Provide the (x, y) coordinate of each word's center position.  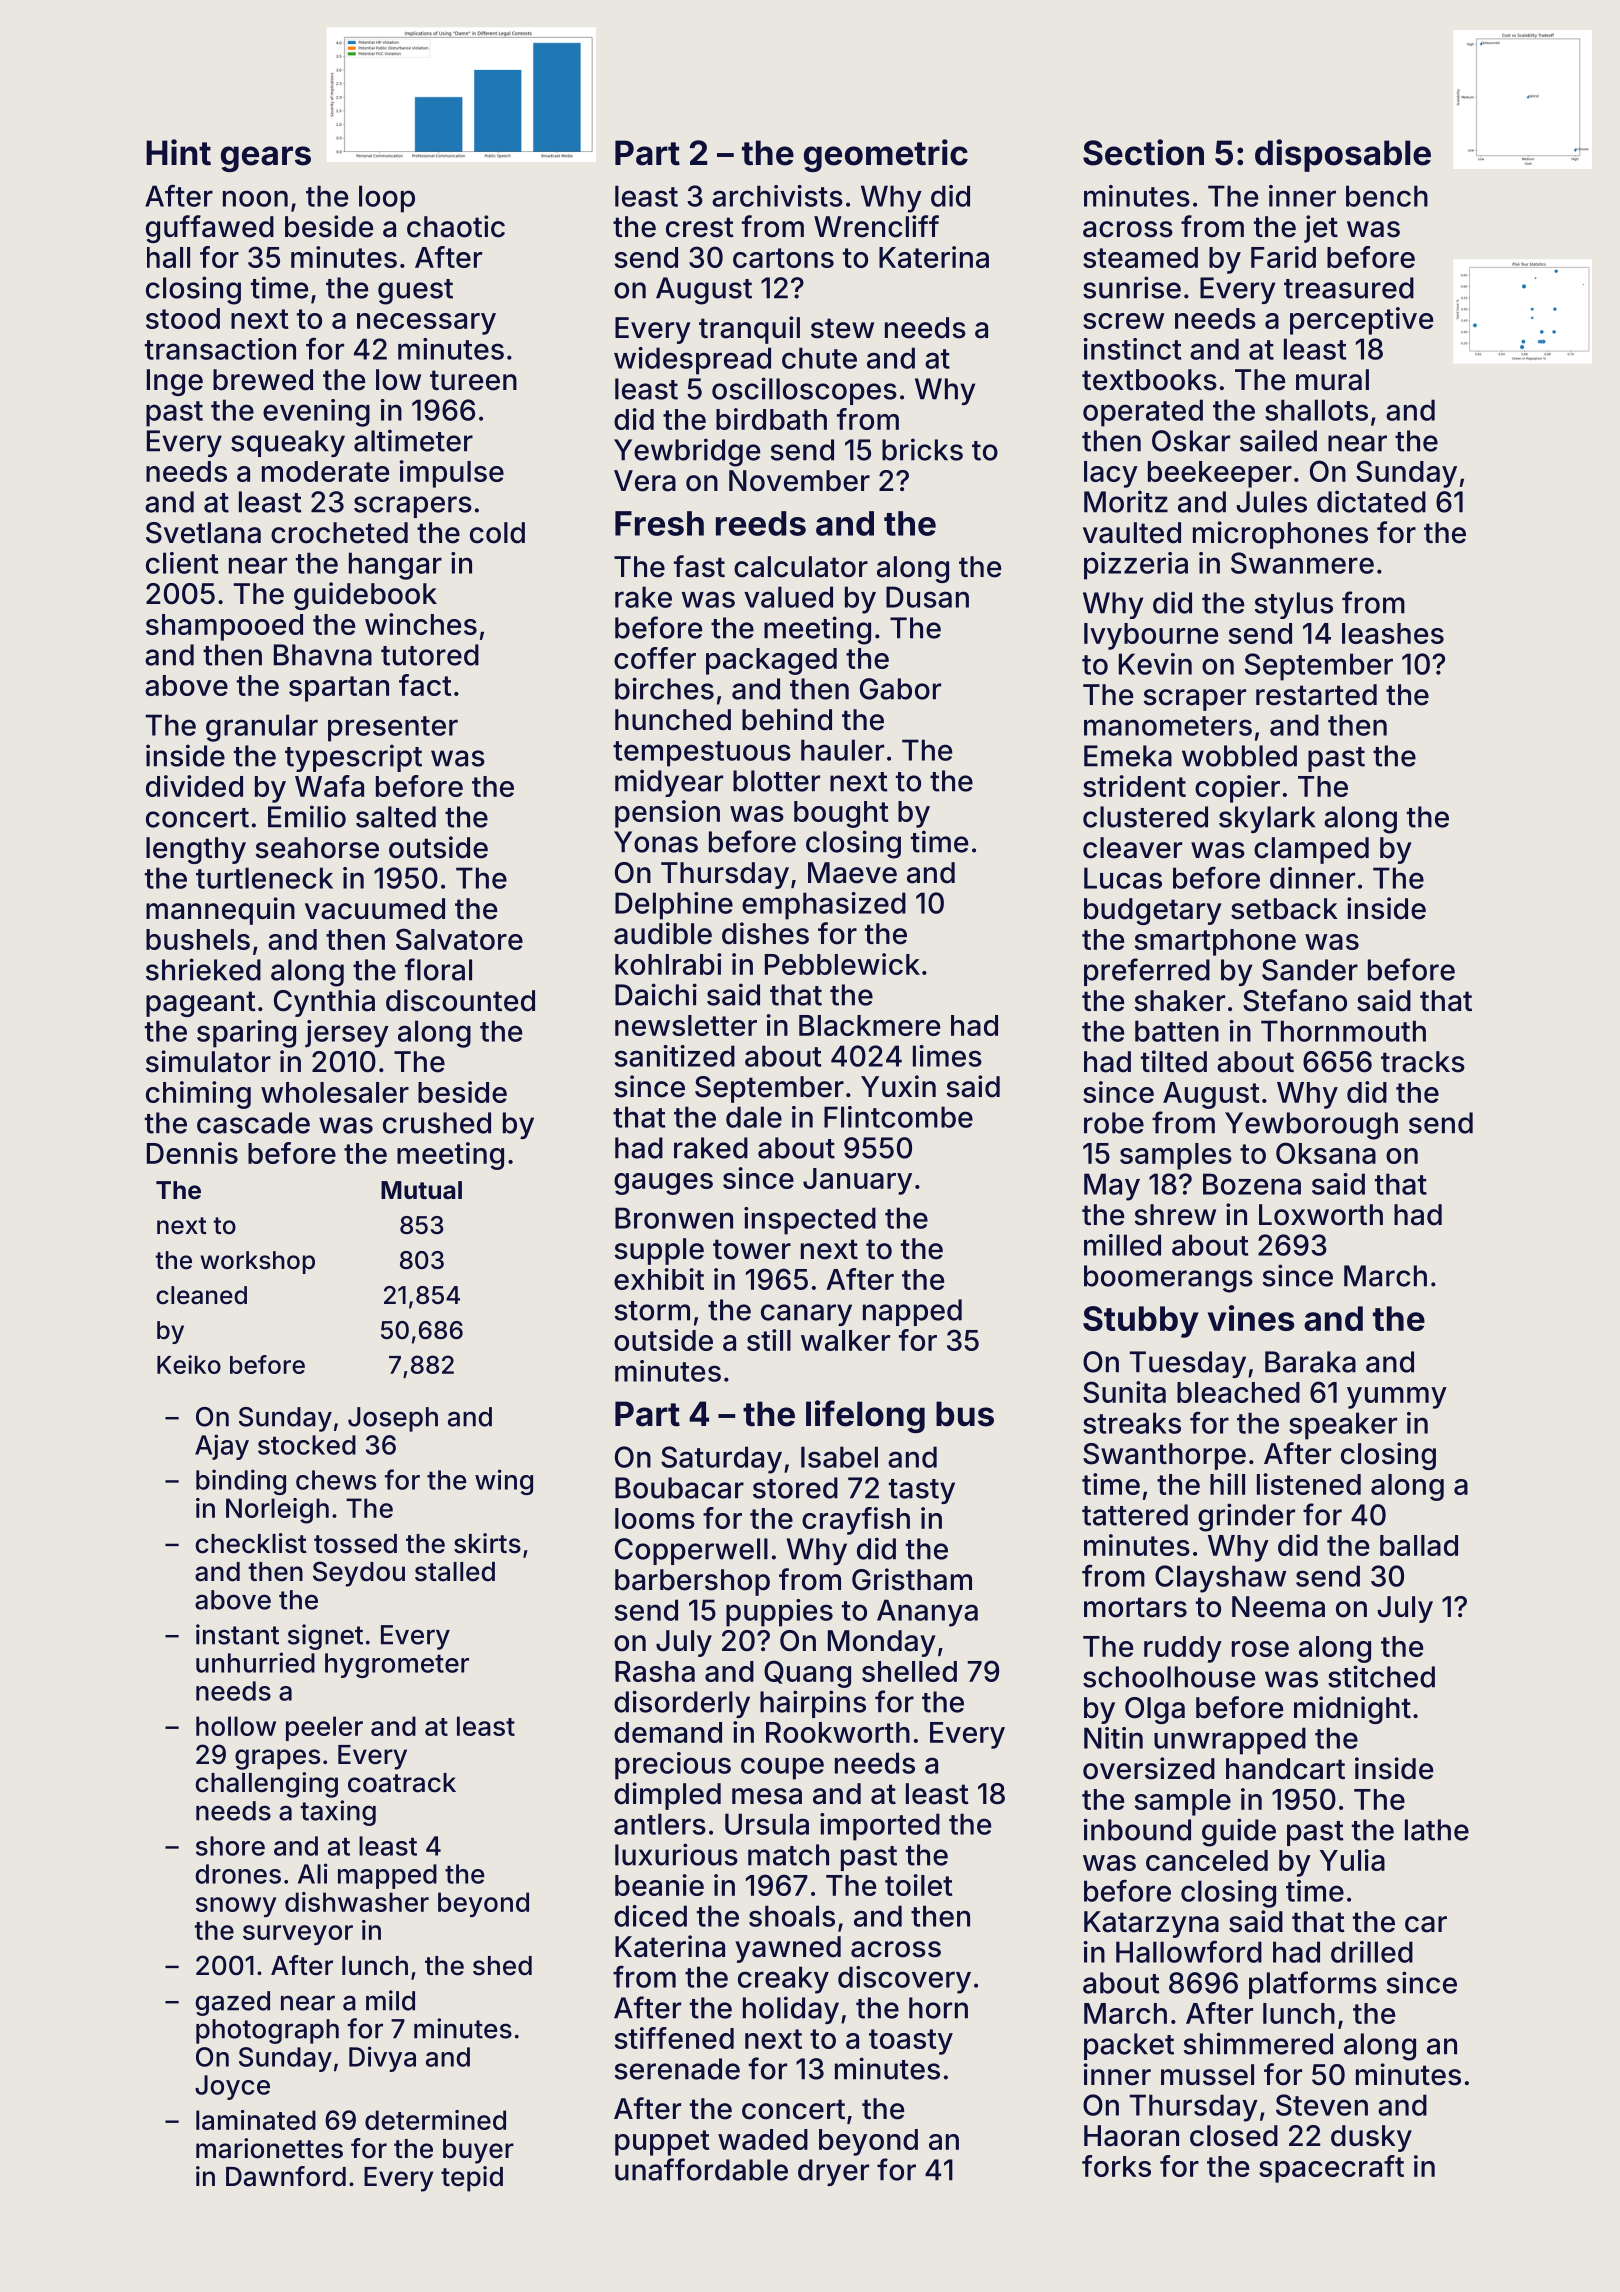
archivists (777, 196)
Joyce (232, 2087)
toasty (911, 2042)
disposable (1343, 155)
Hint (178, 152)
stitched (1381, 1676)
